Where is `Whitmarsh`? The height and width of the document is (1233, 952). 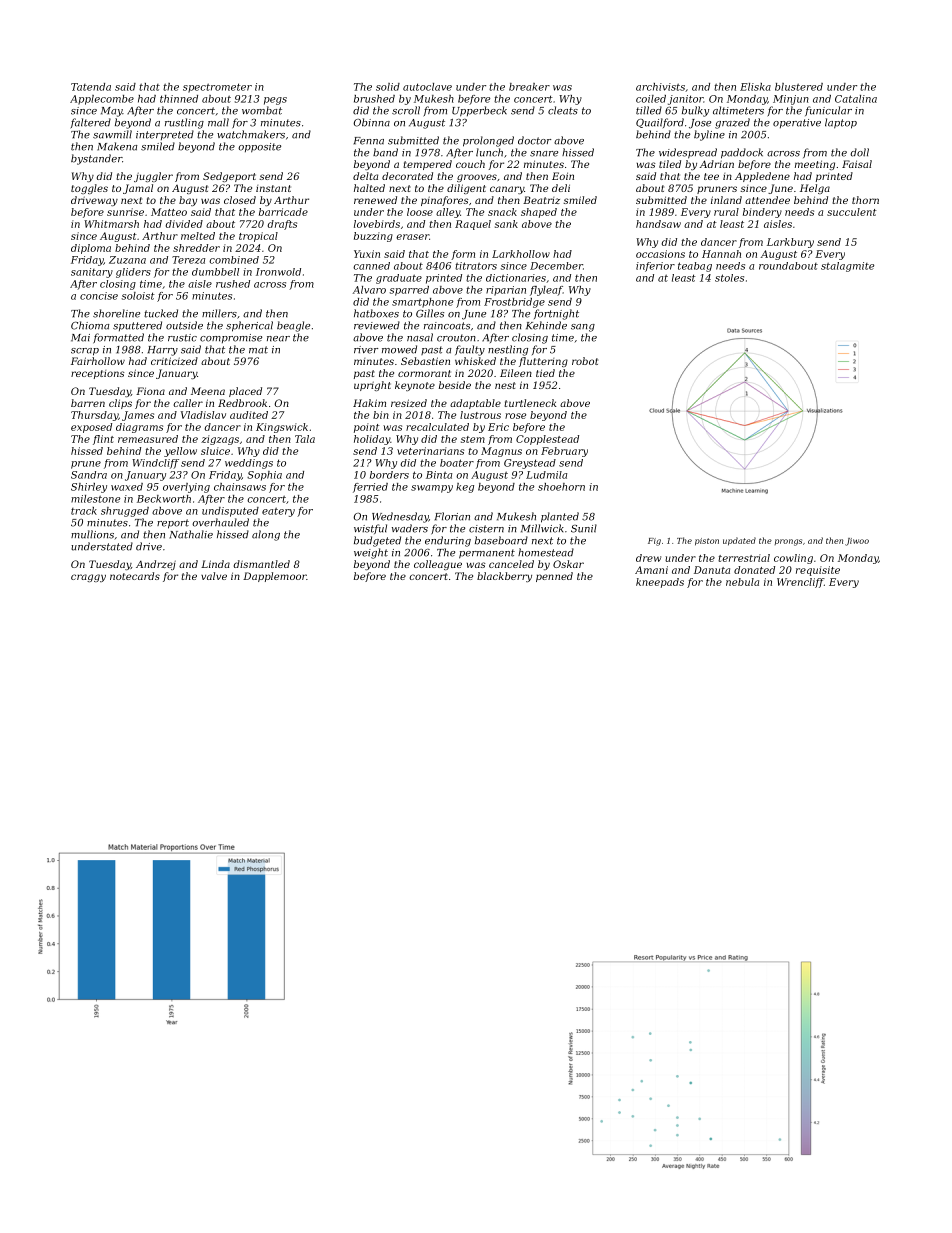 Whitmarsh is located at coordinates (111, 224).
